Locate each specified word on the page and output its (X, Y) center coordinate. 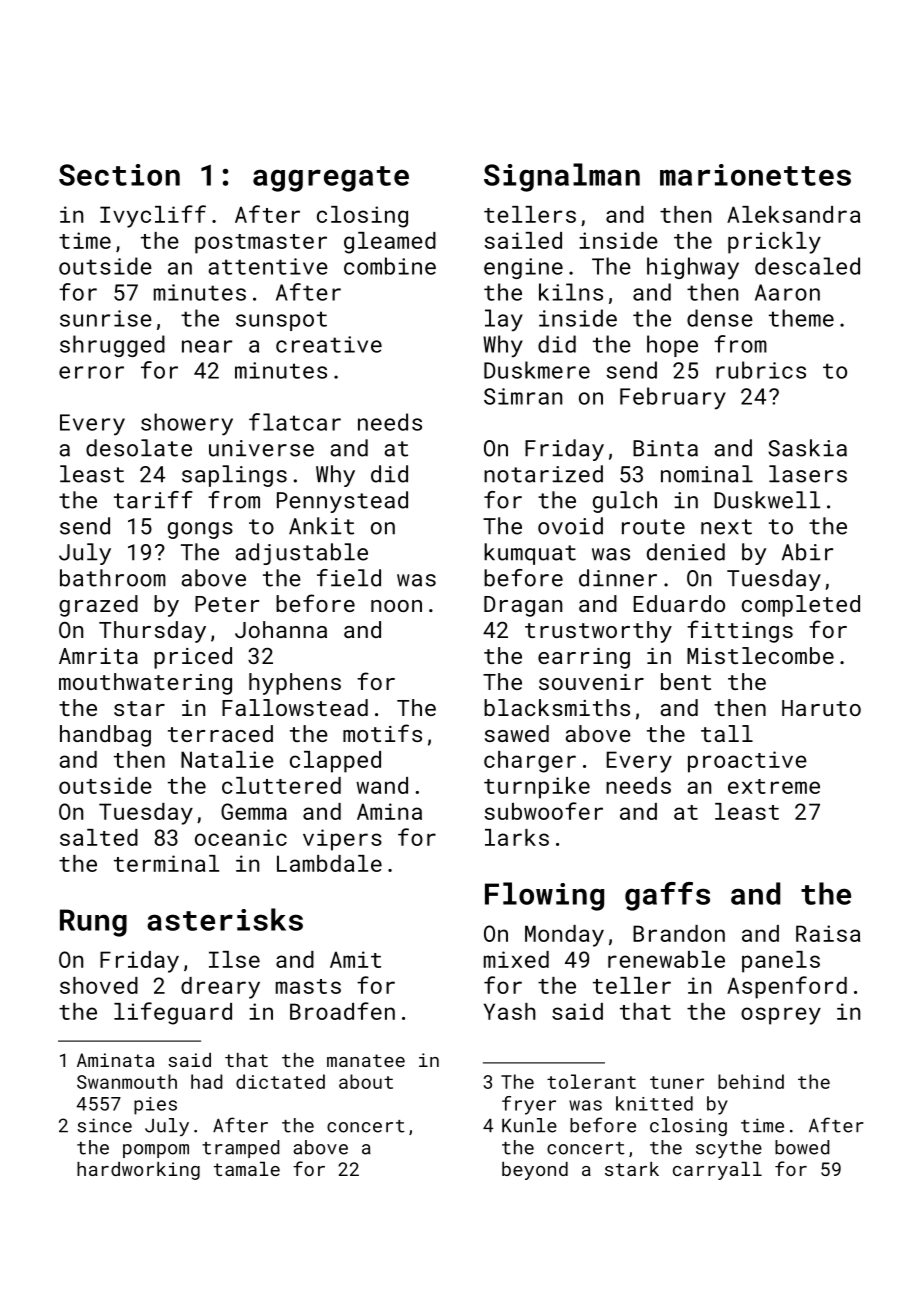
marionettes (755, 175)
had (206, 1081)
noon (396, 606)
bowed (802, 1147)
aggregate (331, 179)
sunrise (106, 318)
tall (727, 733)
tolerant (591, 1081)
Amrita (98, 656)
